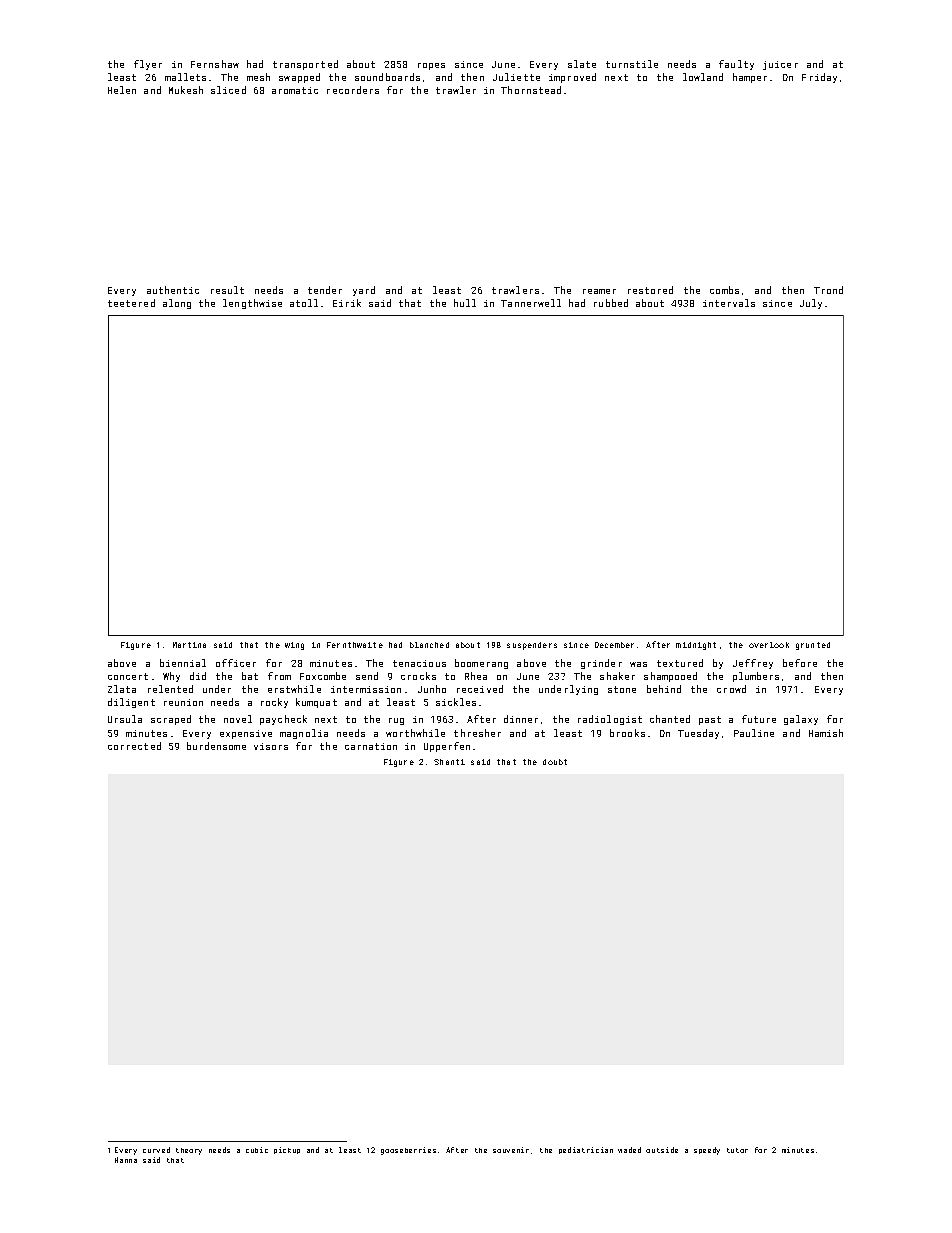 This screenshot has height=1233, width=952. I want to click on curved, so click(156, 1150).
